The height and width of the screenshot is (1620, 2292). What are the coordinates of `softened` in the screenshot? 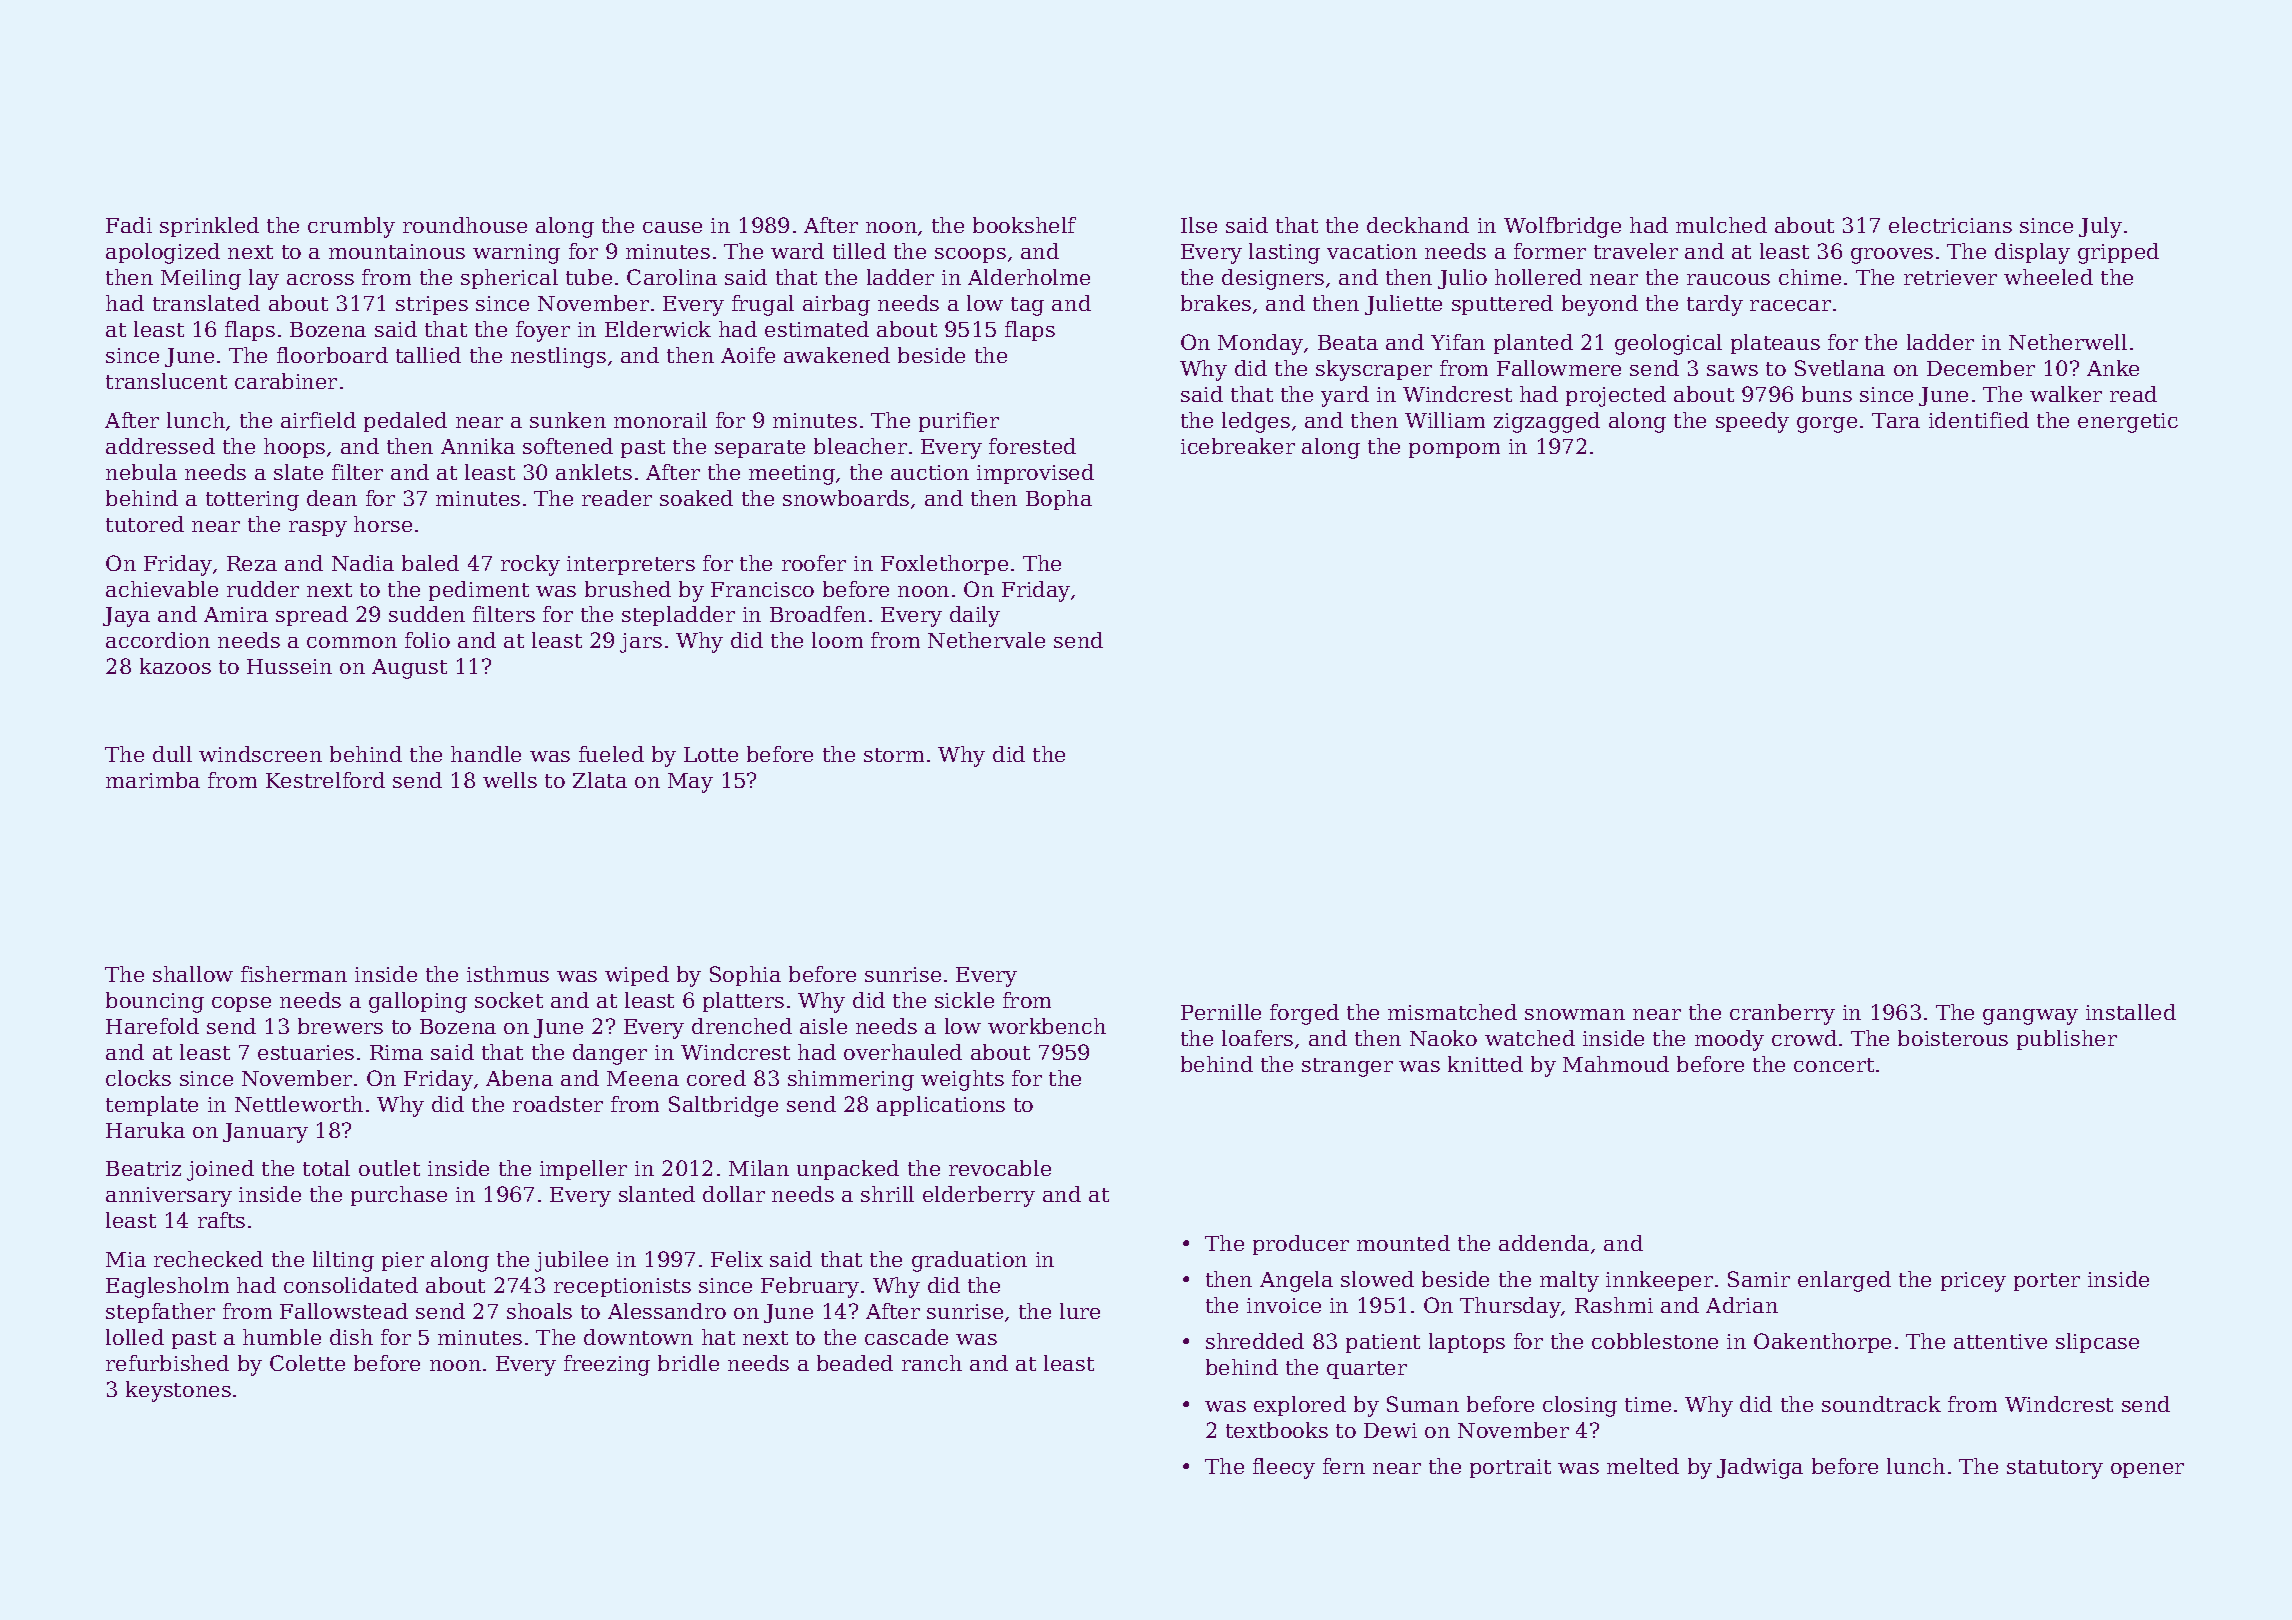 It's located at (568, 446).
